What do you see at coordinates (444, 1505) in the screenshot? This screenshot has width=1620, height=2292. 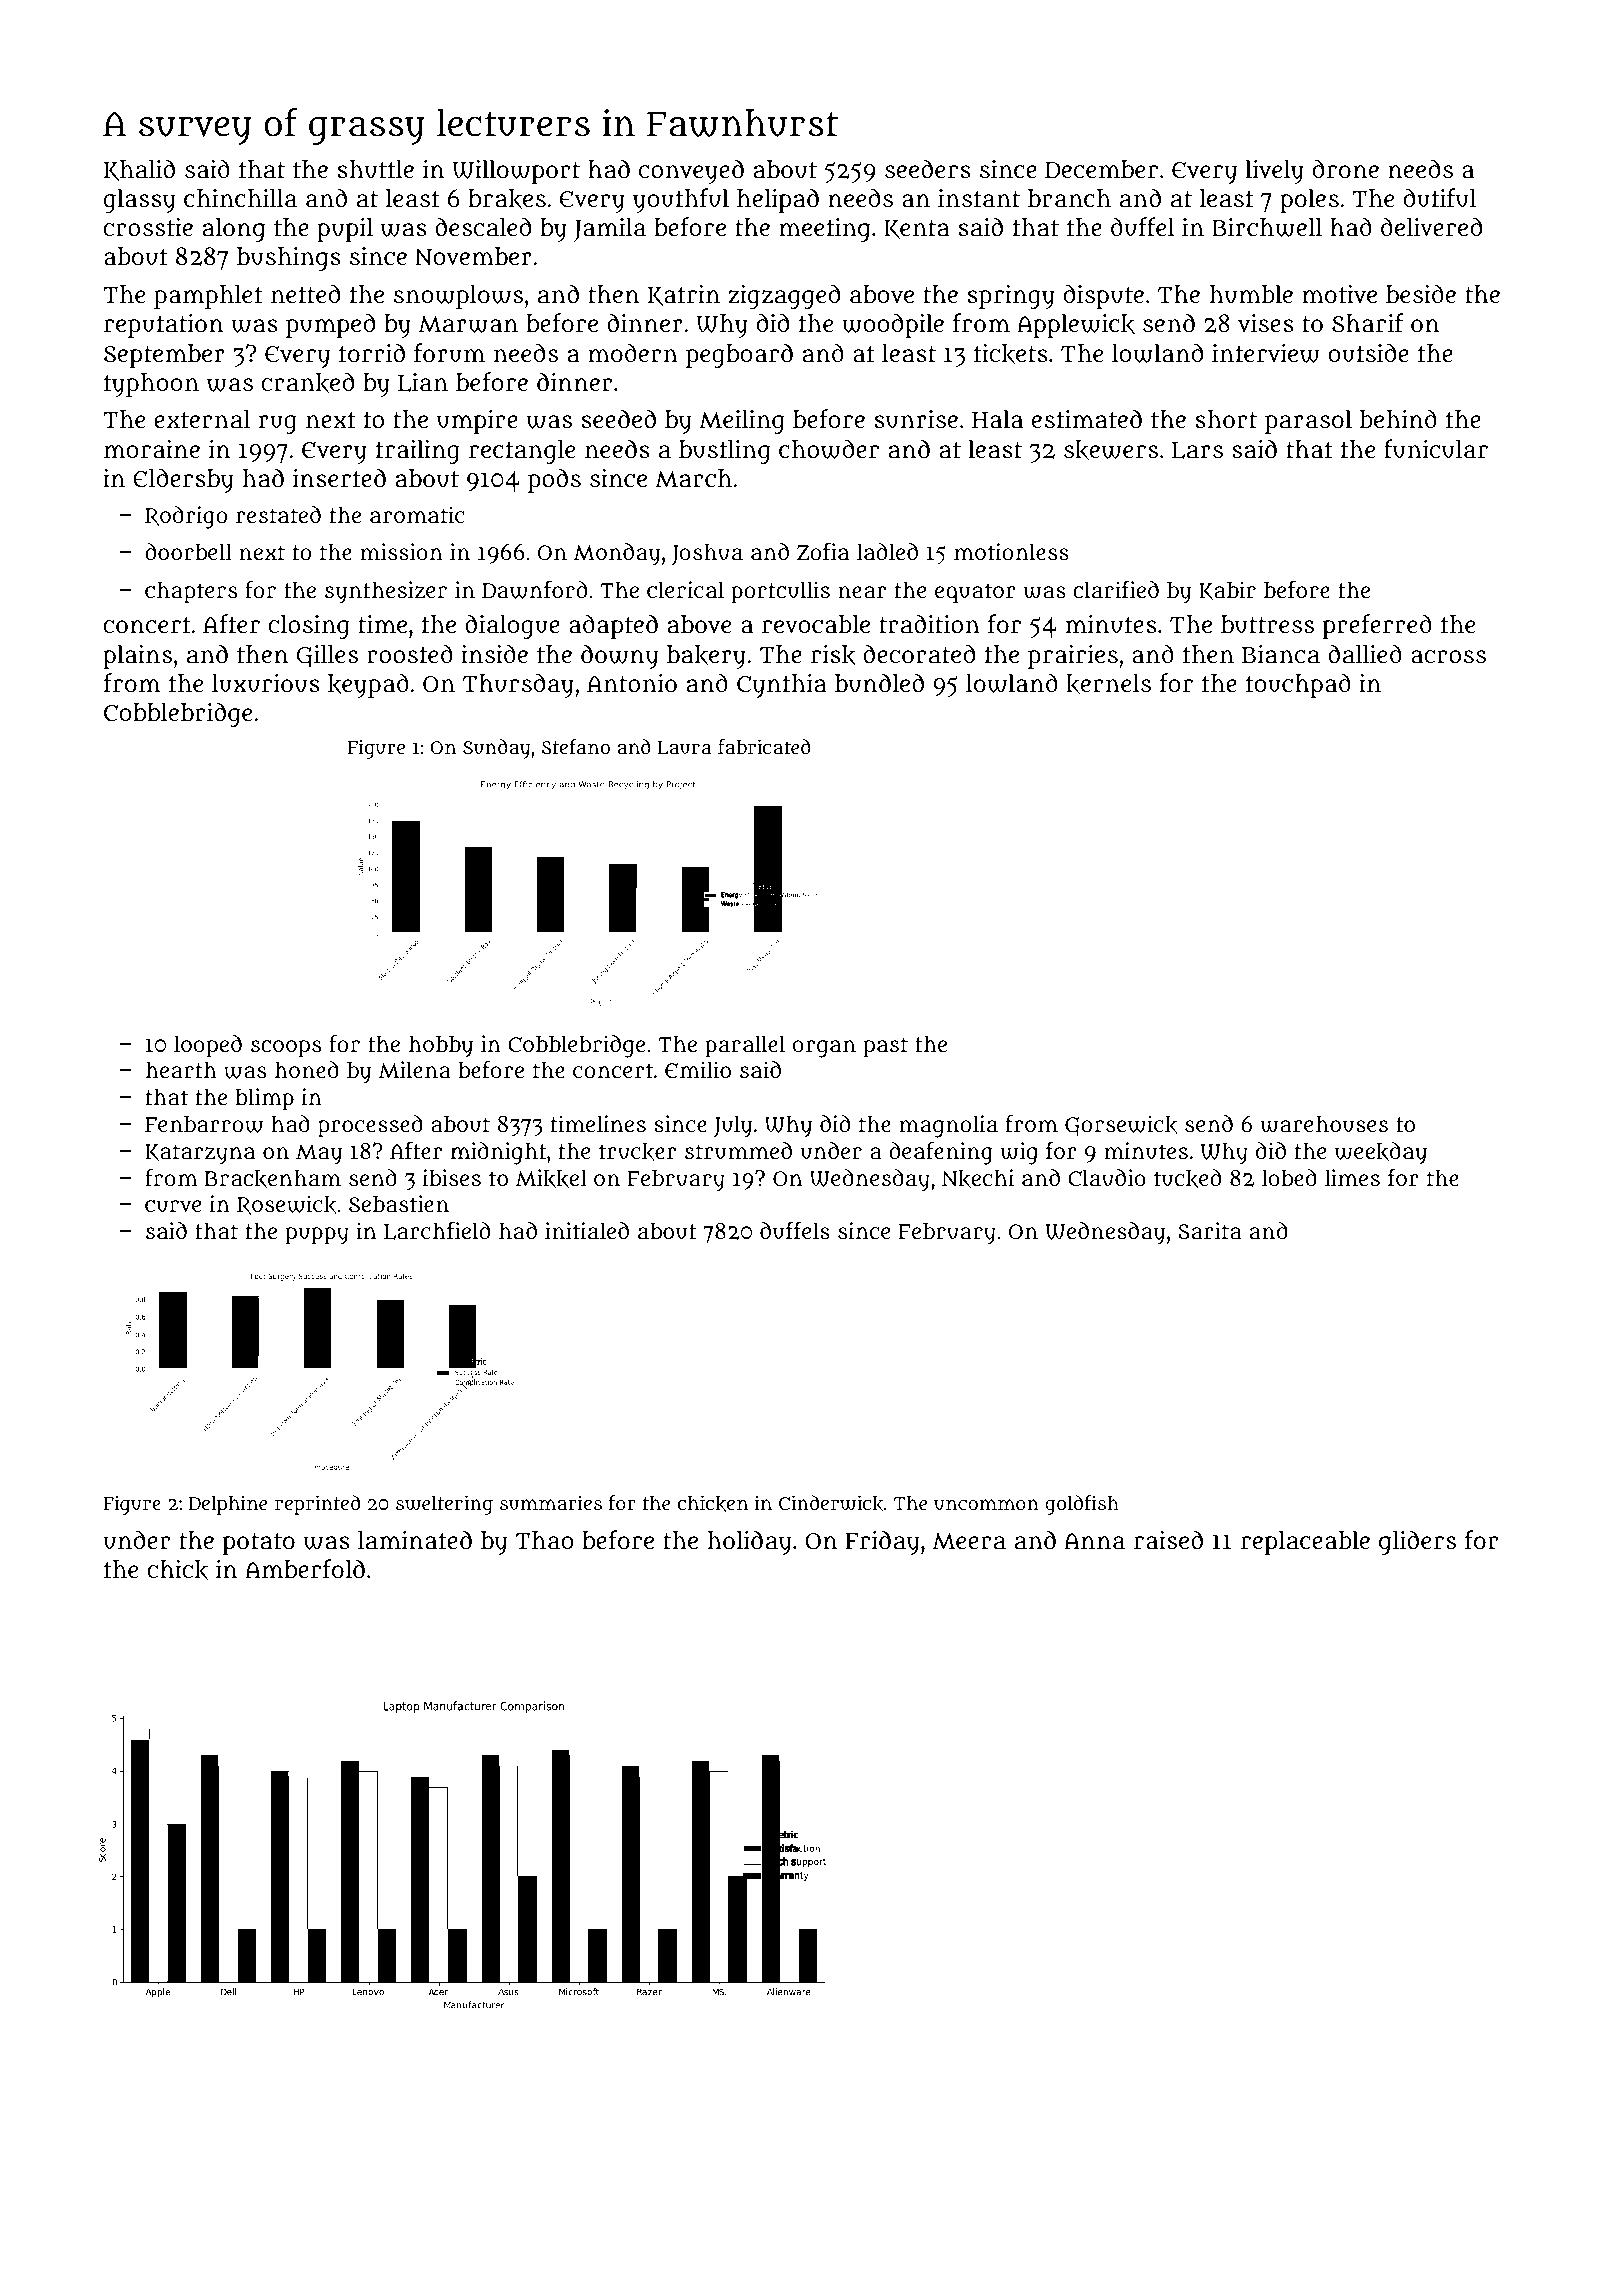 I see `sweltering` at bounding box center [444, 1505].
